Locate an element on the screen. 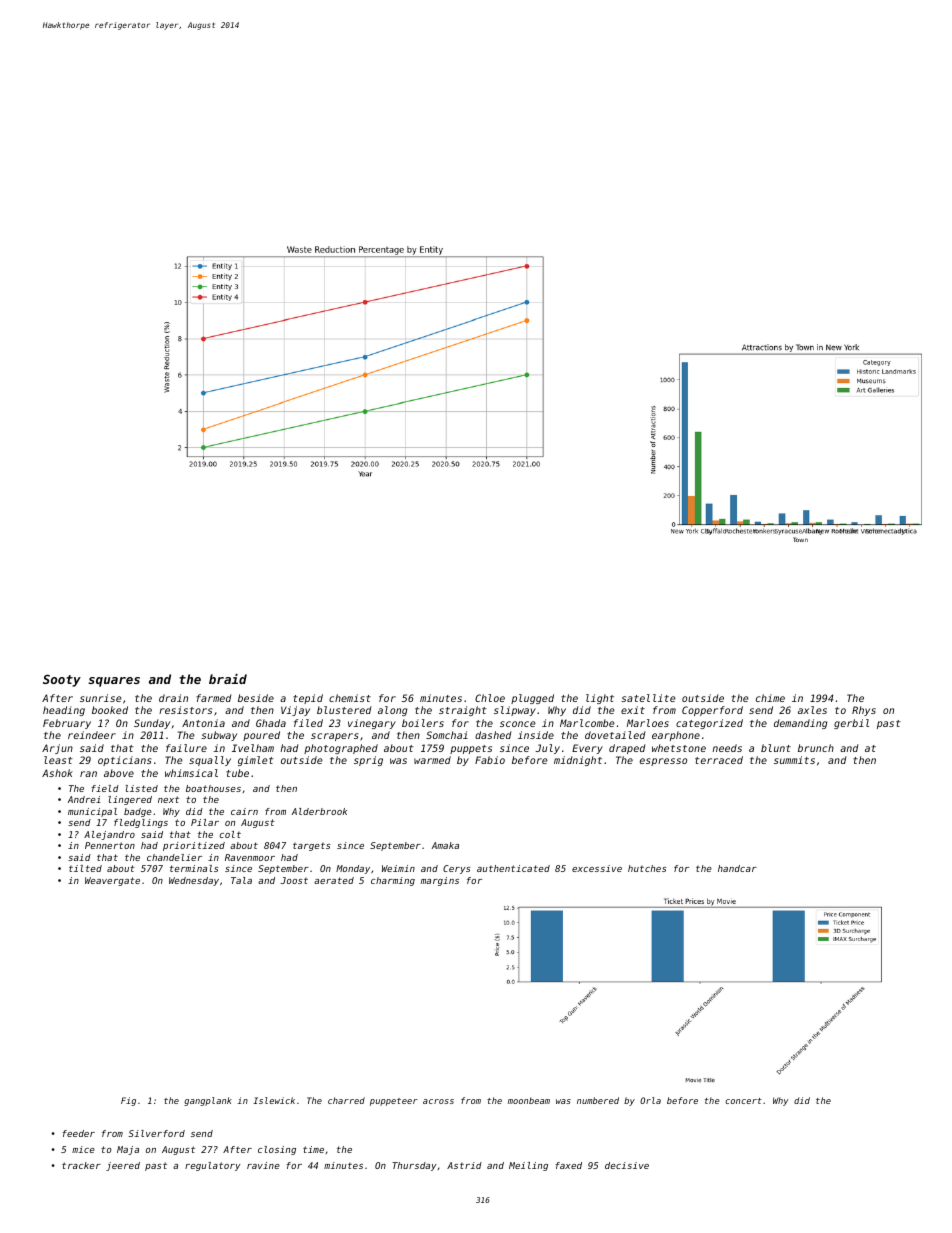 The width and height of the screenshot is (952, 1233). Orla is located at coordinates (650, 1100).
